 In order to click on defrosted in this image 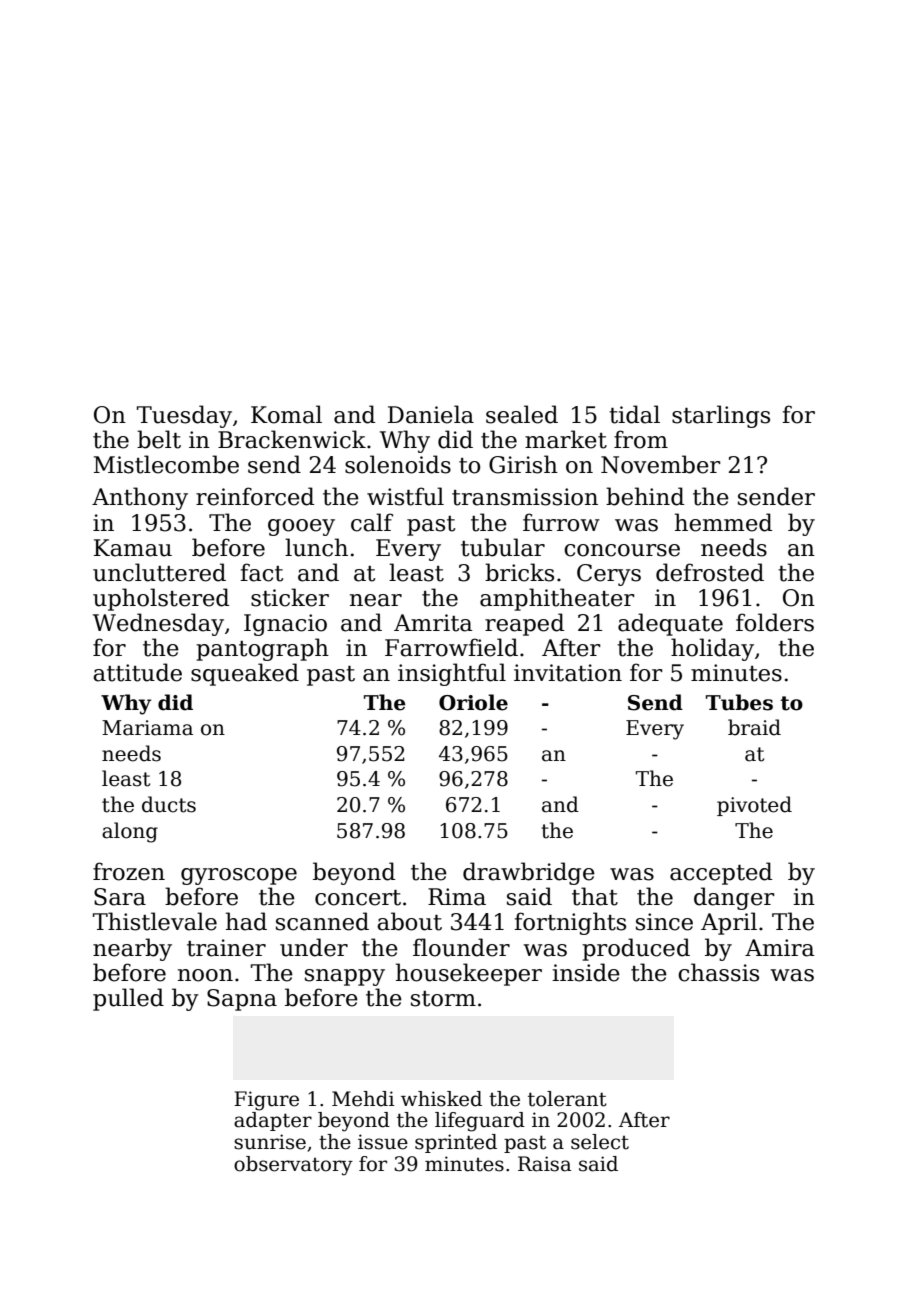, I will do `click(710, 572)`.
